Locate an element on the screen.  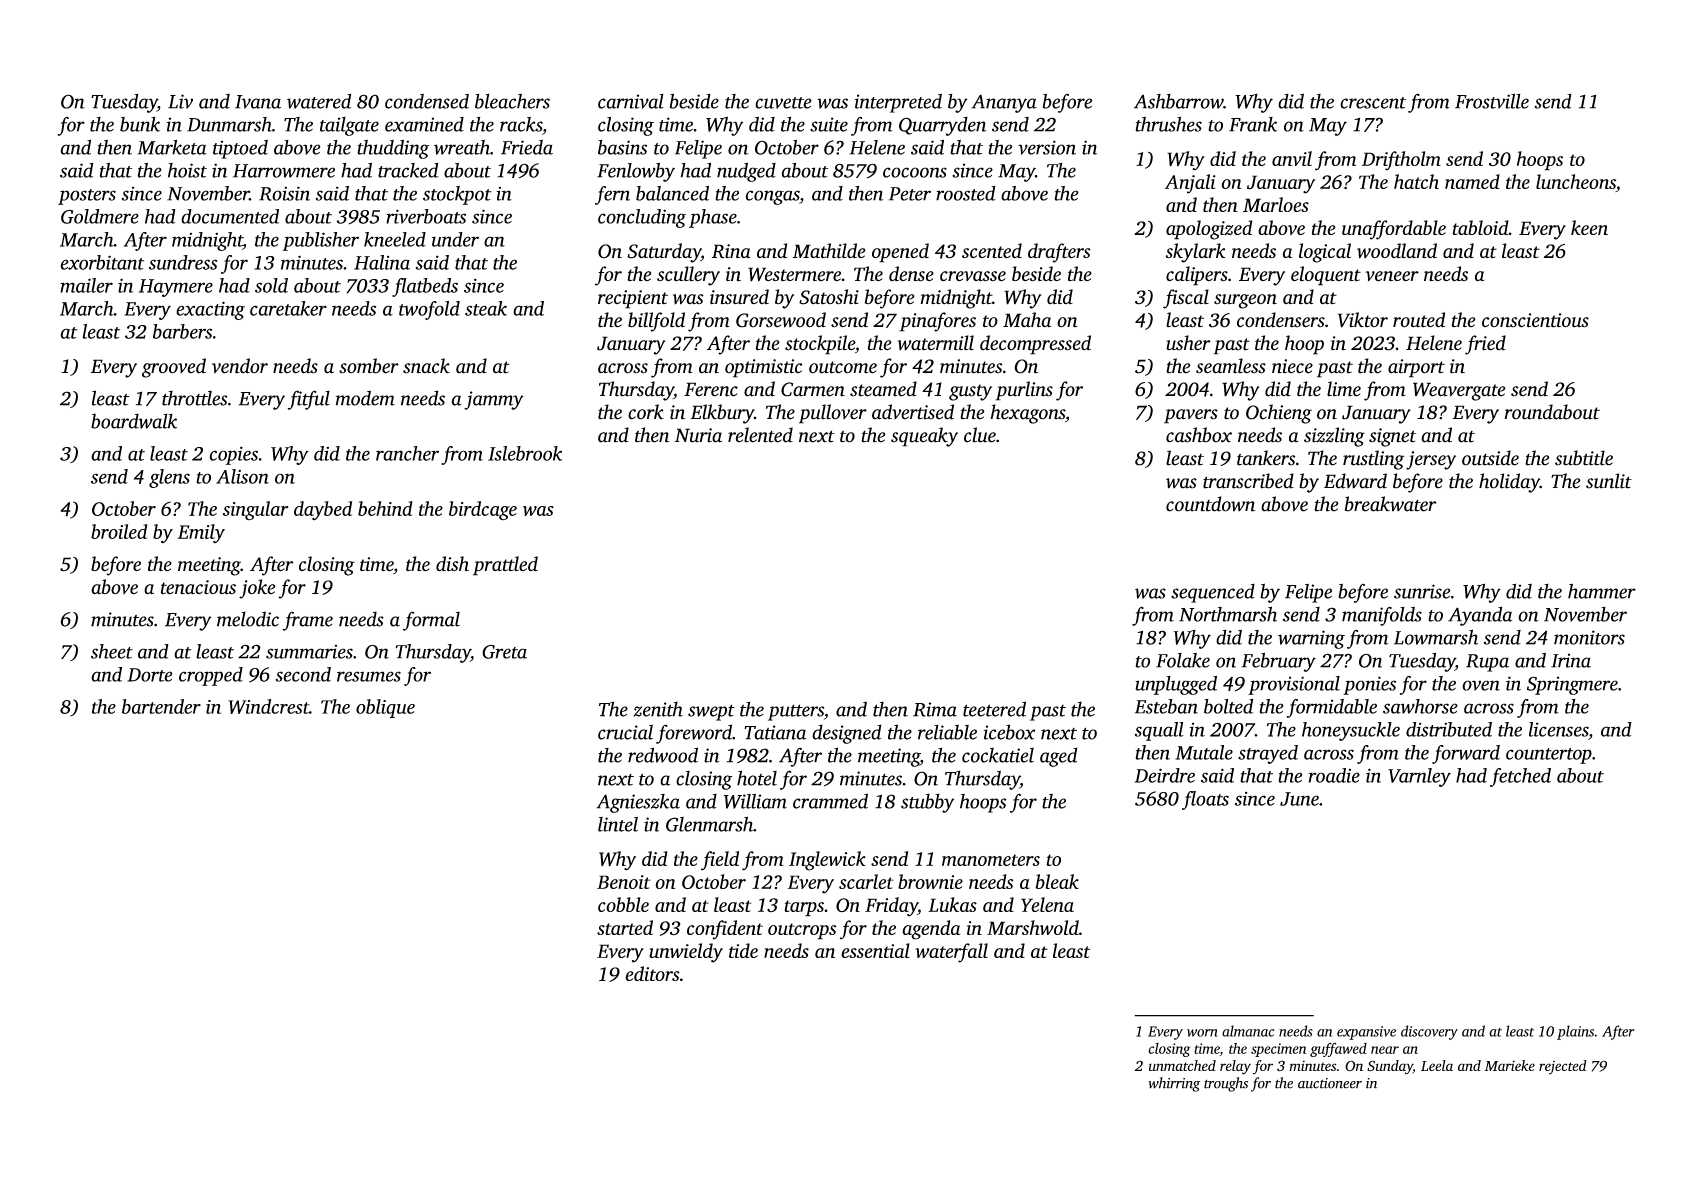
Liv is located at coordinates (180, 101).
